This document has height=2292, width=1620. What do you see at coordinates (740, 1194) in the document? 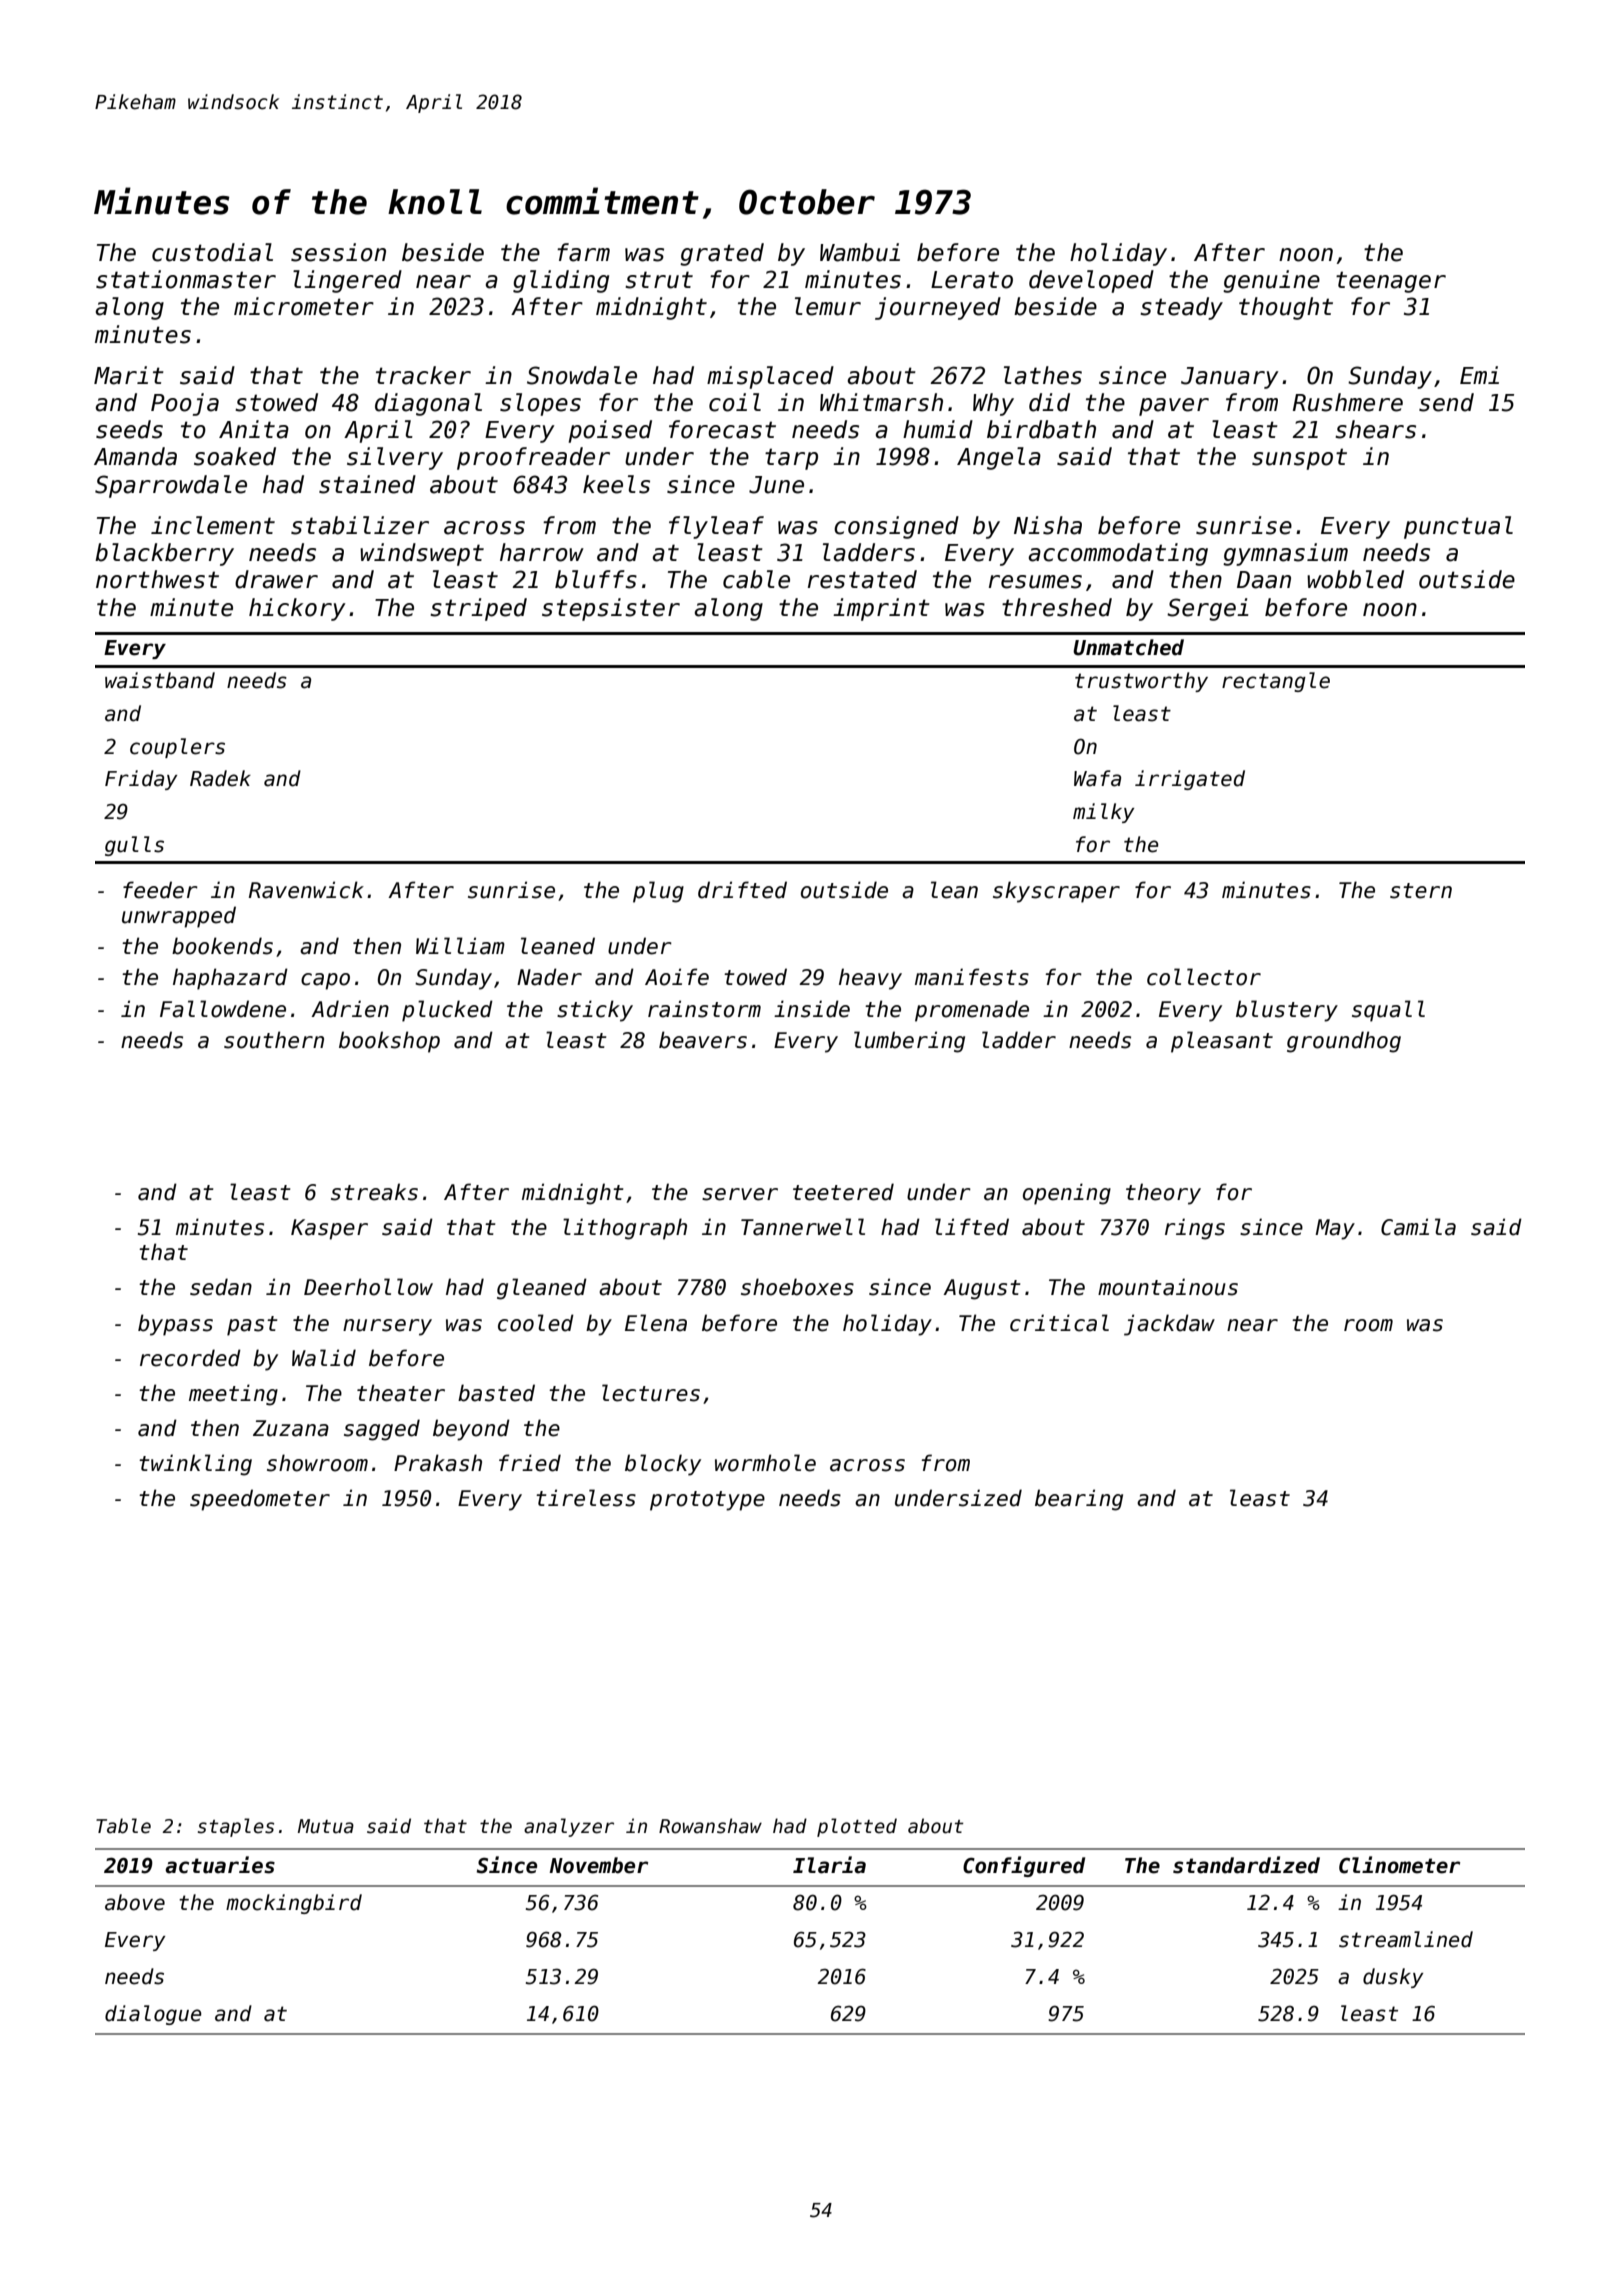
I see `server` at bounding box center [740, 1194].
